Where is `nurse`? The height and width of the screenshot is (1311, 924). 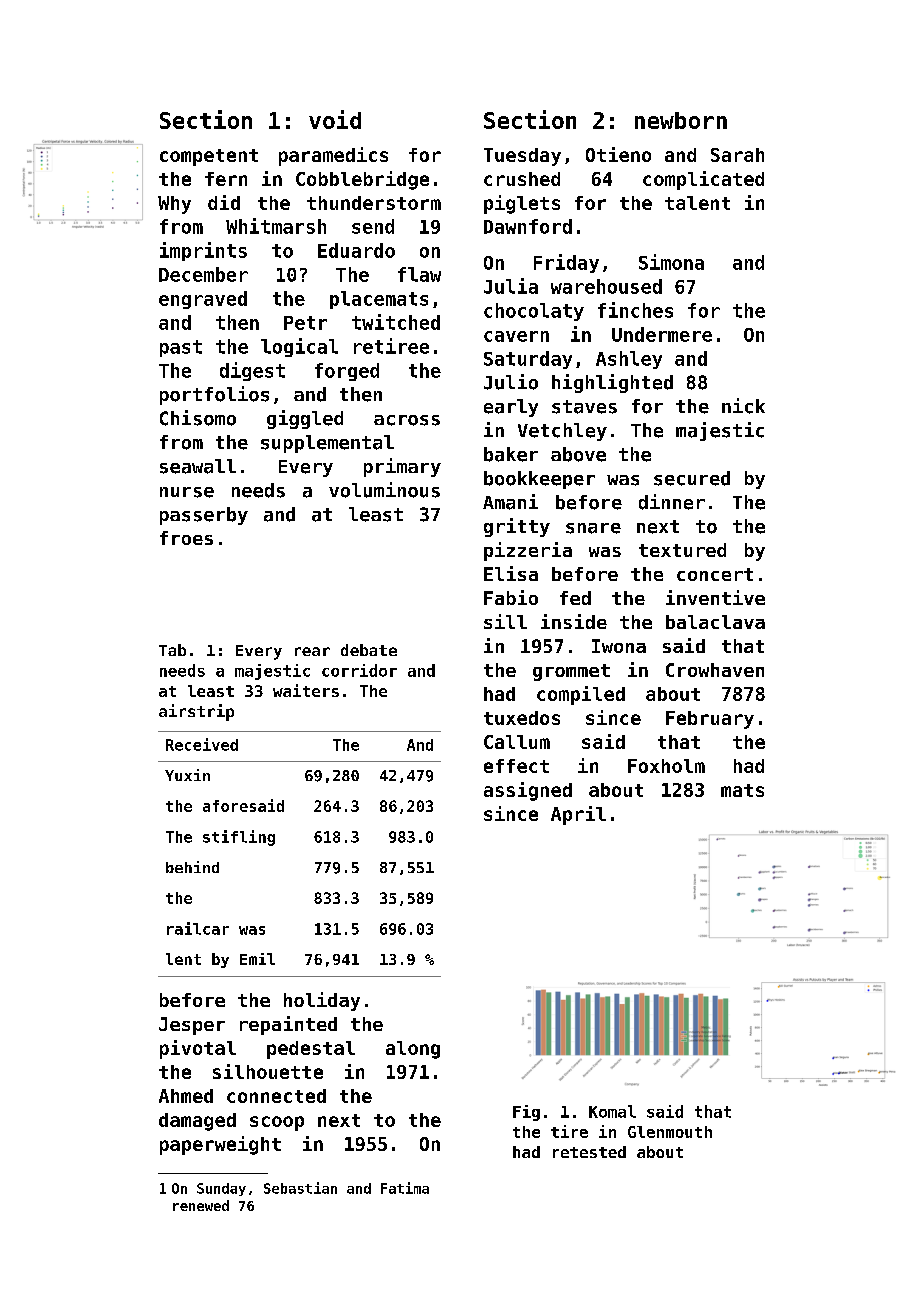
nurse is located at coordinates (187, 492).
